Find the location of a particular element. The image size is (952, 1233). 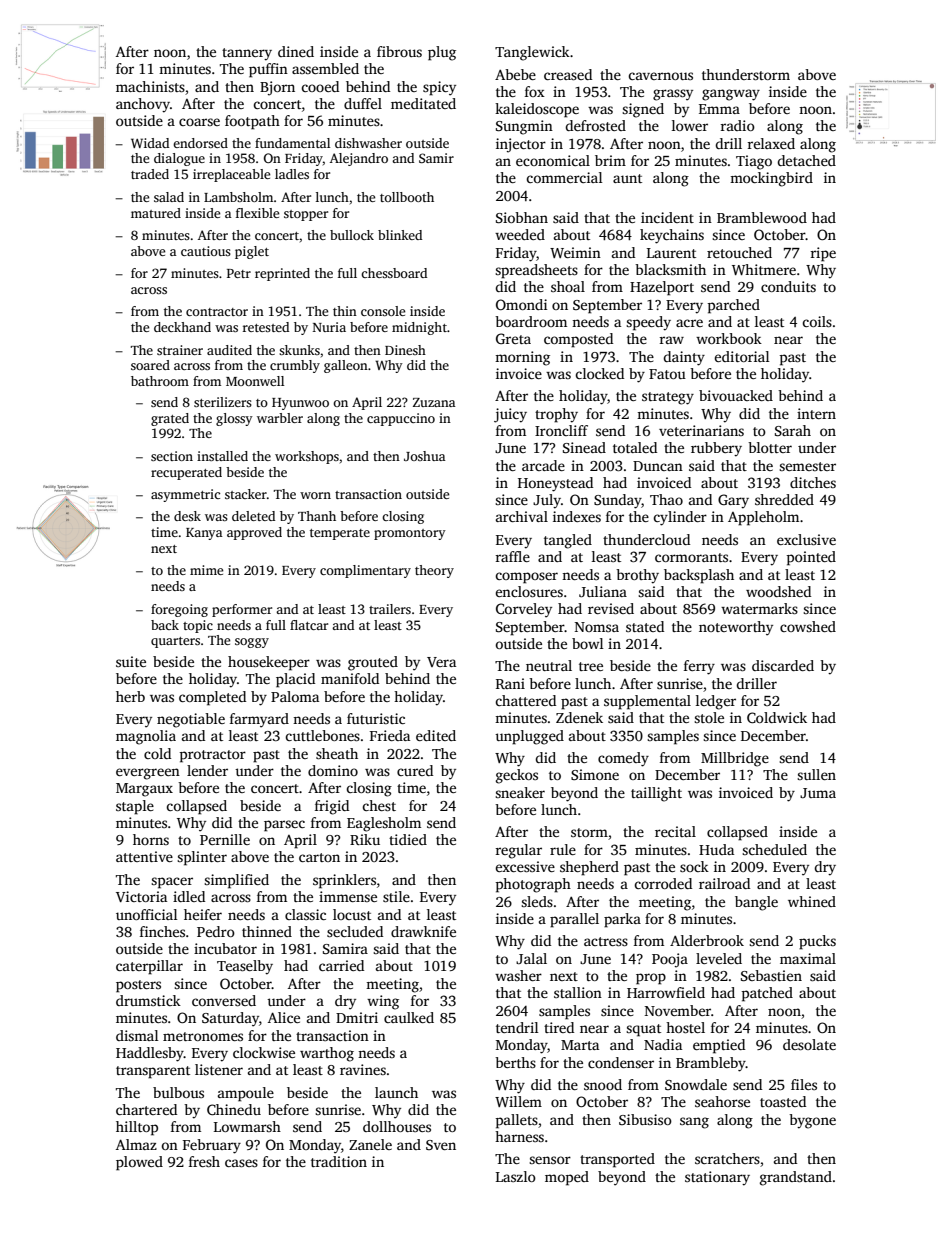

lower is located at coordinates (690, 125).
